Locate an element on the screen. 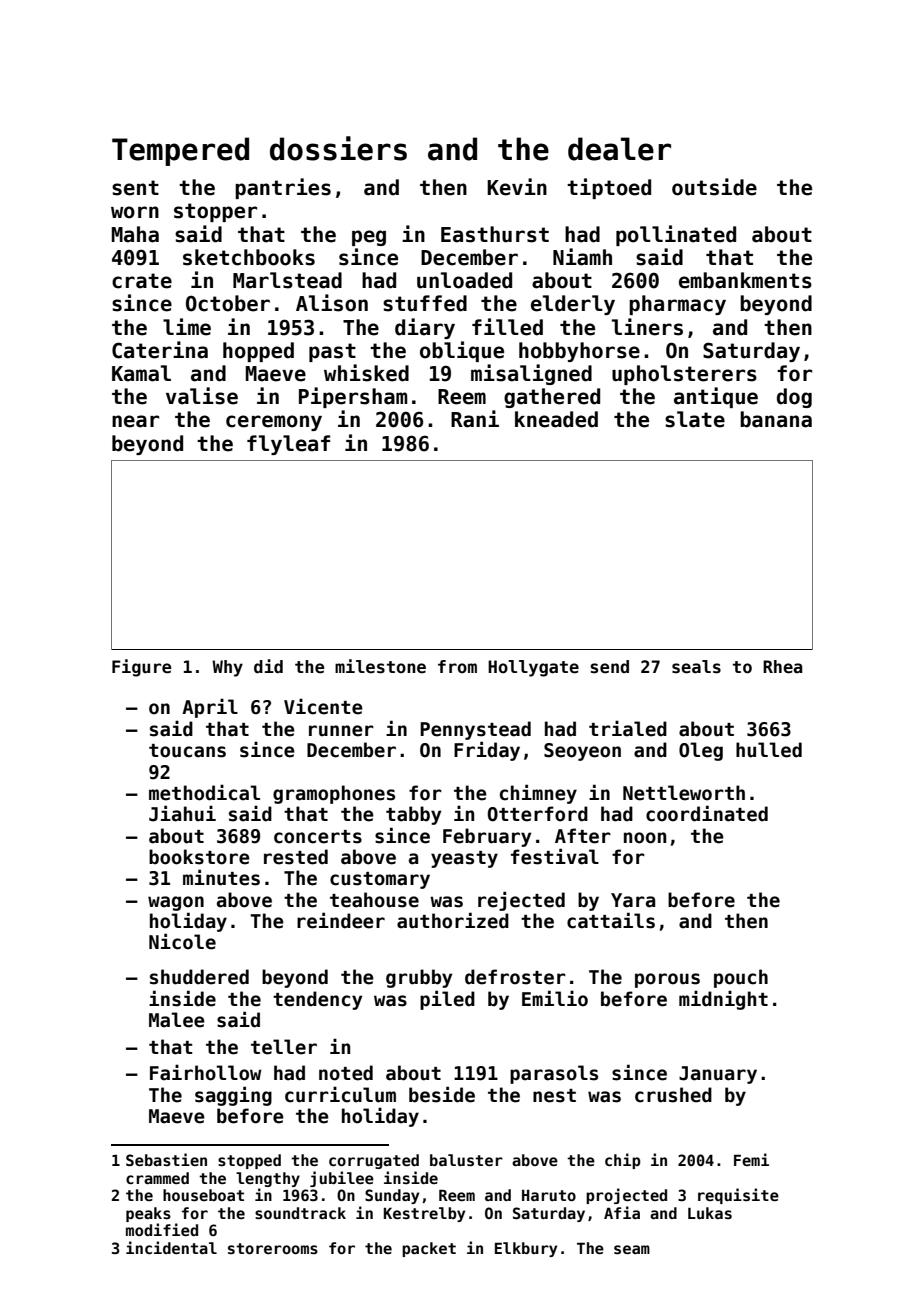  storerooms is located at coordinates (273, 1248).
